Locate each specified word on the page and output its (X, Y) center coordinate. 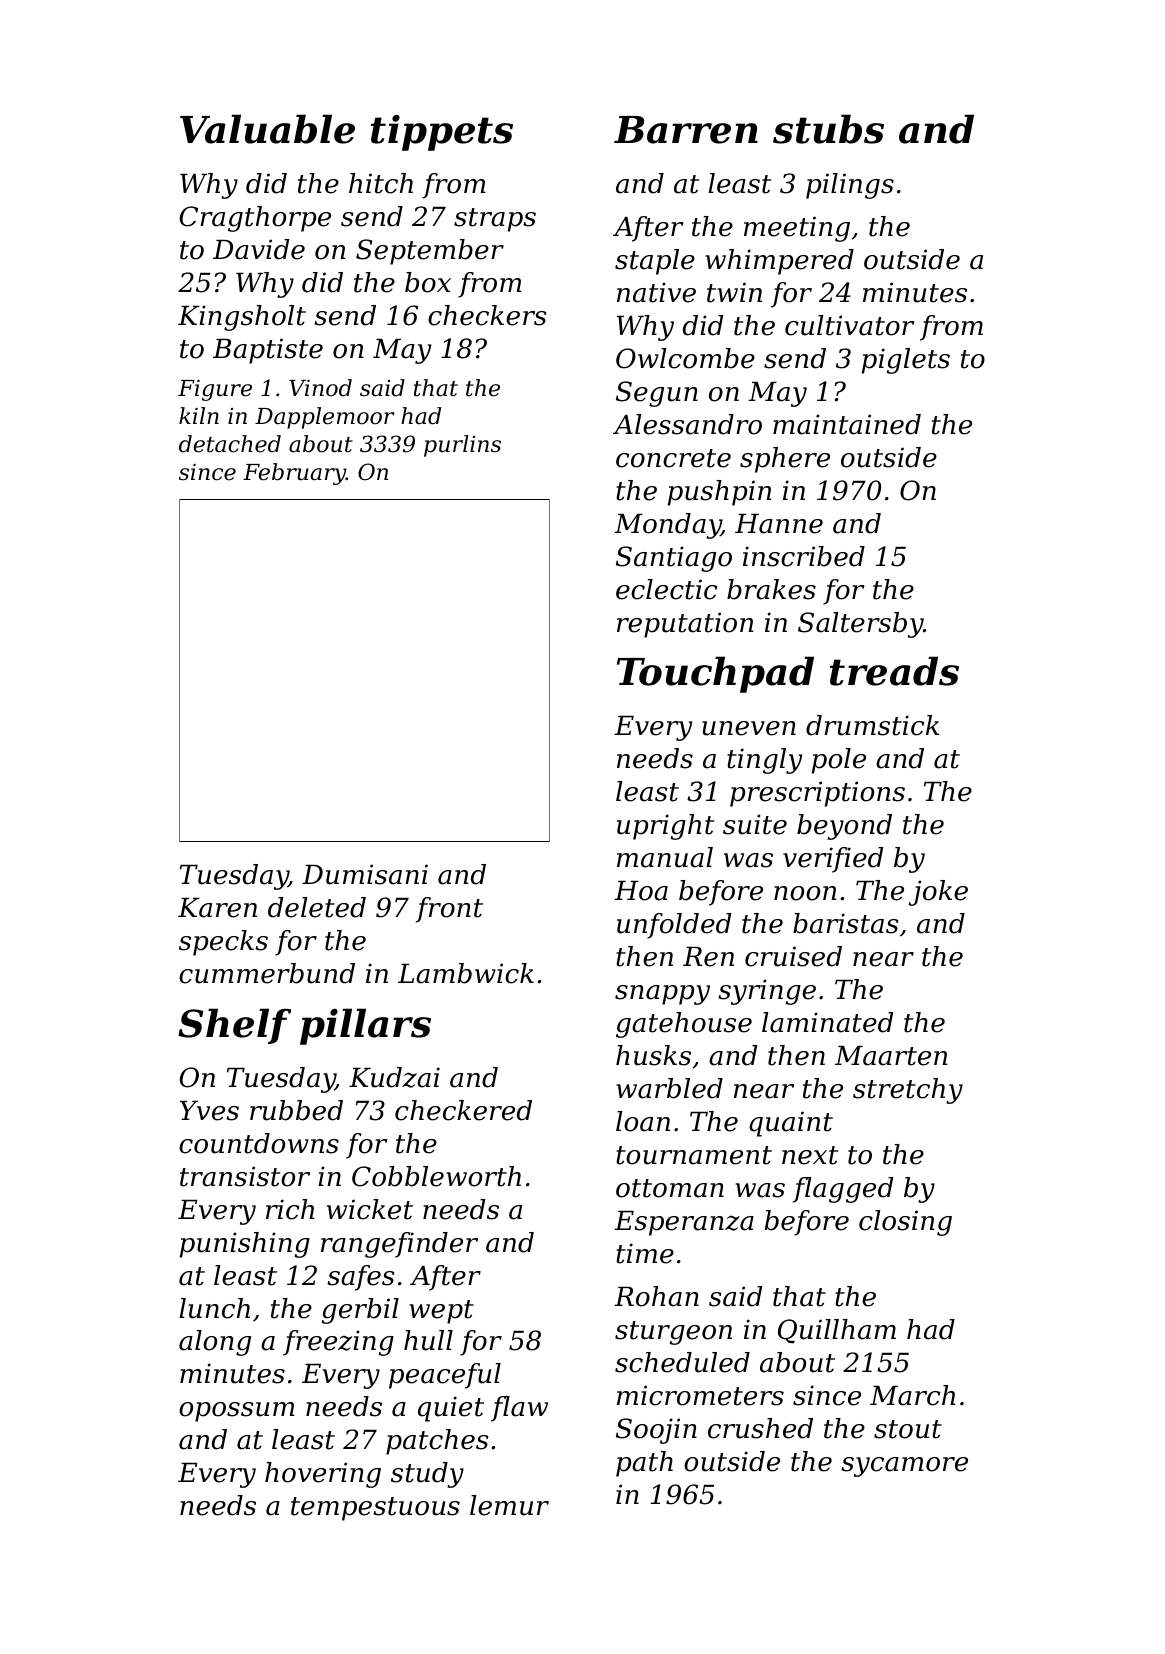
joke (938, 893)
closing (905, 1223)
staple (655, 262)
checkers (487, 315)
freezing (338, 1343)
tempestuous (375, 1509)
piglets (906, 361)
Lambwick (466, 973)
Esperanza (684, 1223)
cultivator (850, 325)
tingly (764, 761)
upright (665, 827)
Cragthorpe (255, 219)
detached (230, 444)
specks (223, 943)
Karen (217, 908)
